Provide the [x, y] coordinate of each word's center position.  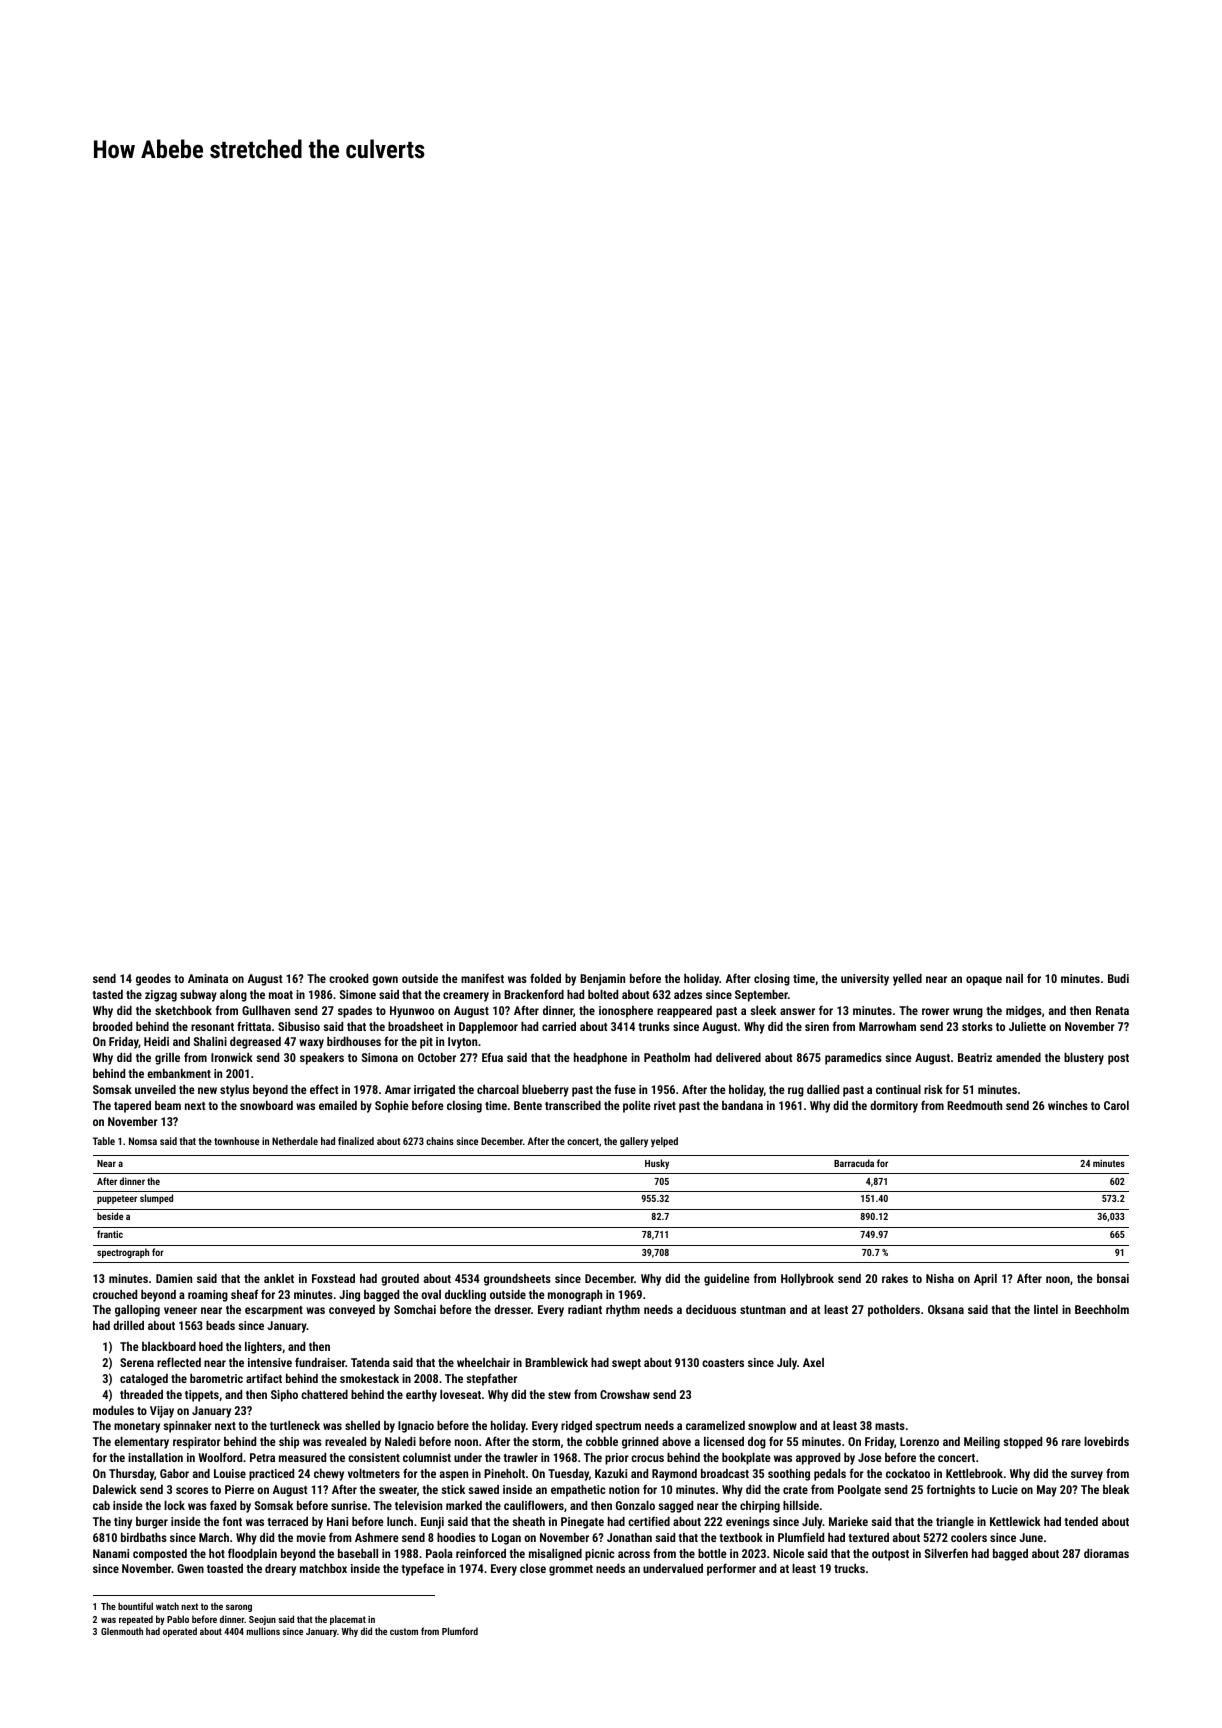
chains [440, 1141]
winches [1068, 1105]
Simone [358, 994]
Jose [870, 1457]
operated [180, 1632]
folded [545, 978]
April [985, 1280]
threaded [141, 1394]
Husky [657, 1164]
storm [546, 1442]
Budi [1118, 978]
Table [104, 1141]
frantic [110, 1234]
